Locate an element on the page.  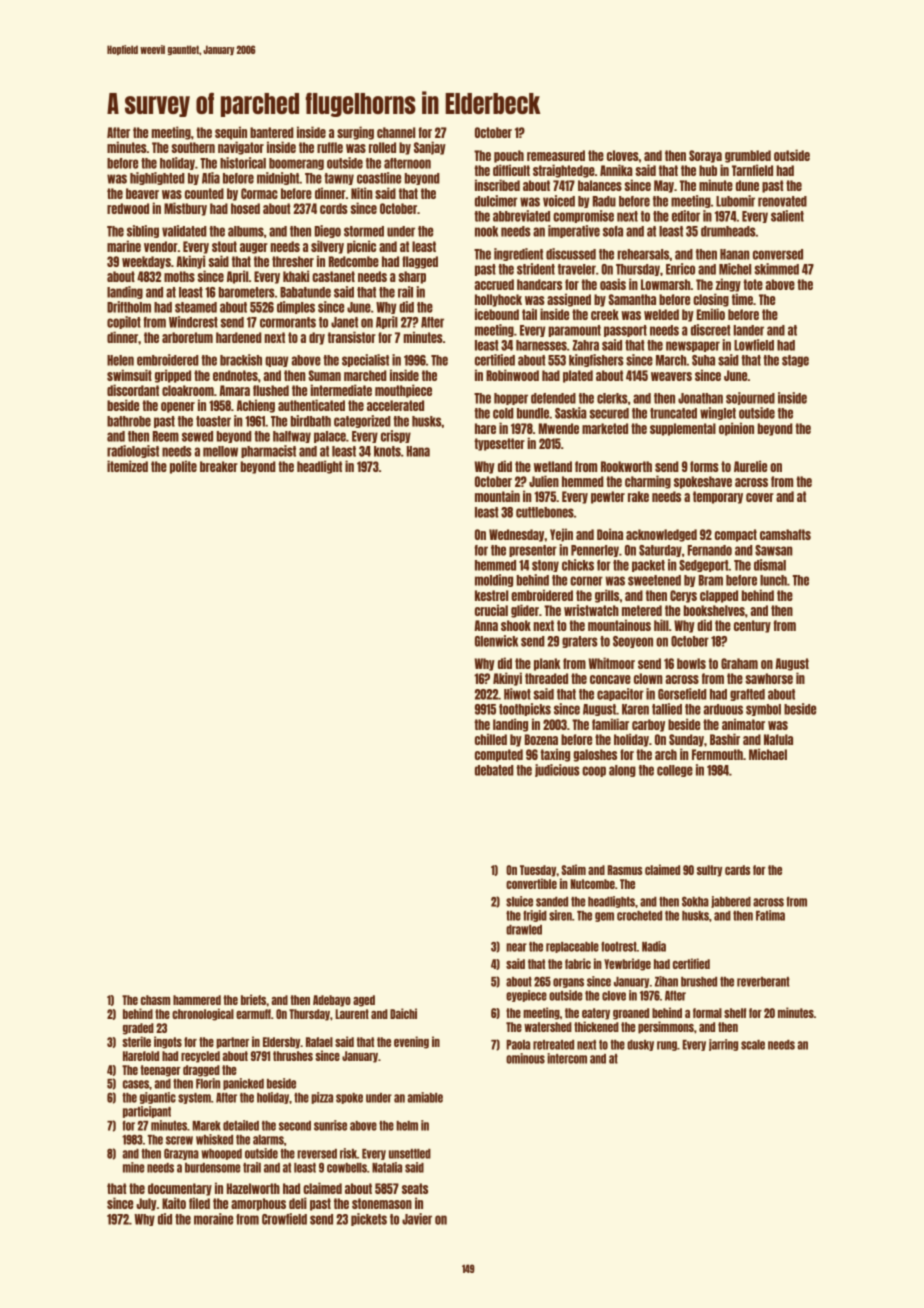
Hazelworth is located at coordinates (253, 1188).
